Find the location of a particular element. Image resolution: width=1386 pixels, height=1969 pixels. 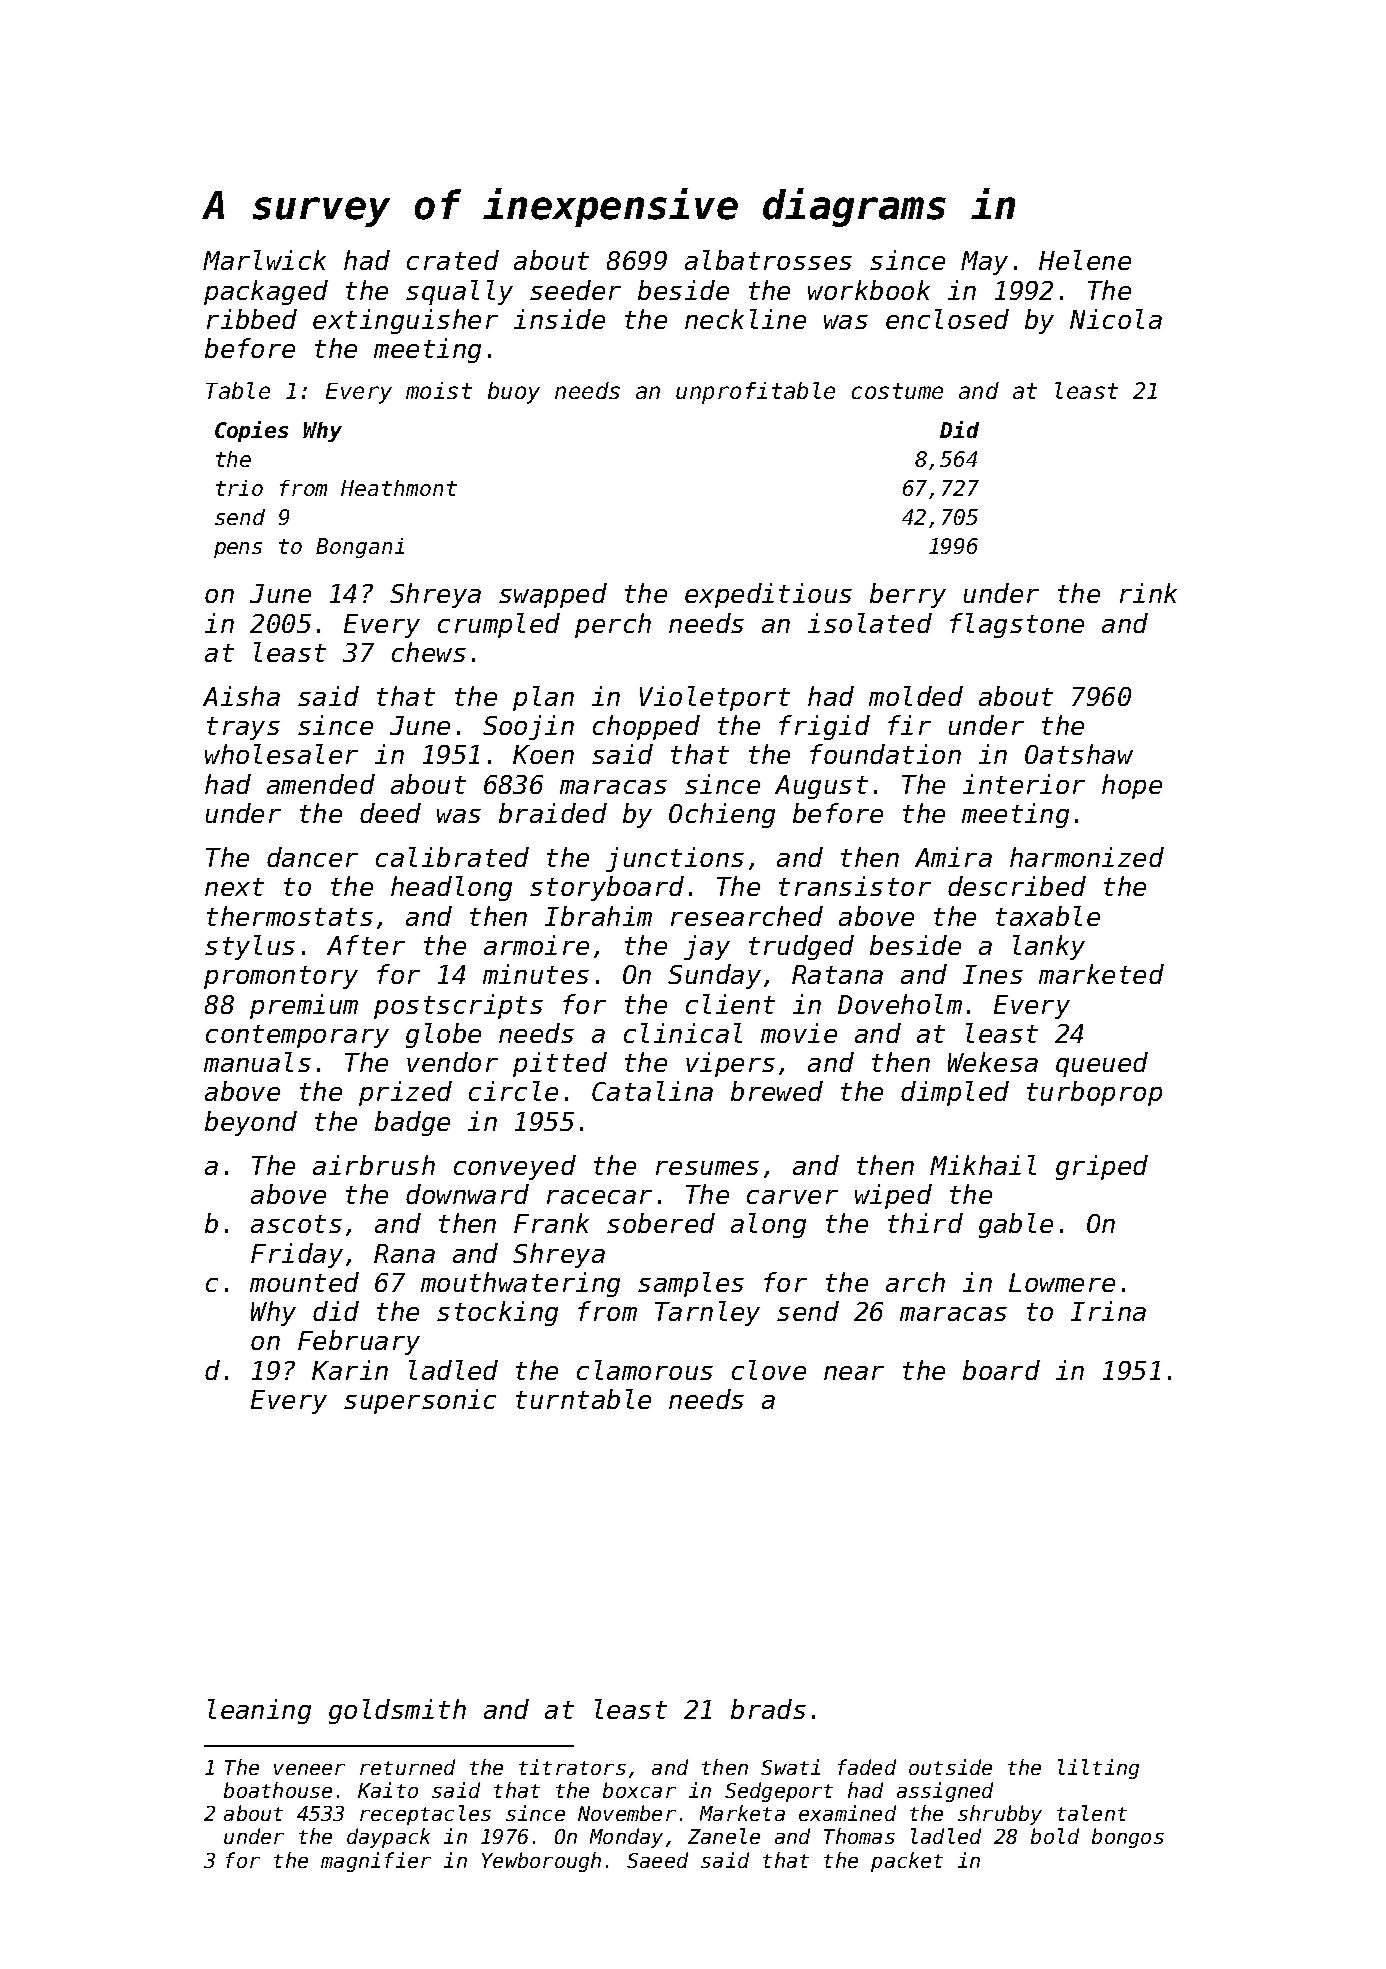

boathouse is located at coordinates (278, 1790).
